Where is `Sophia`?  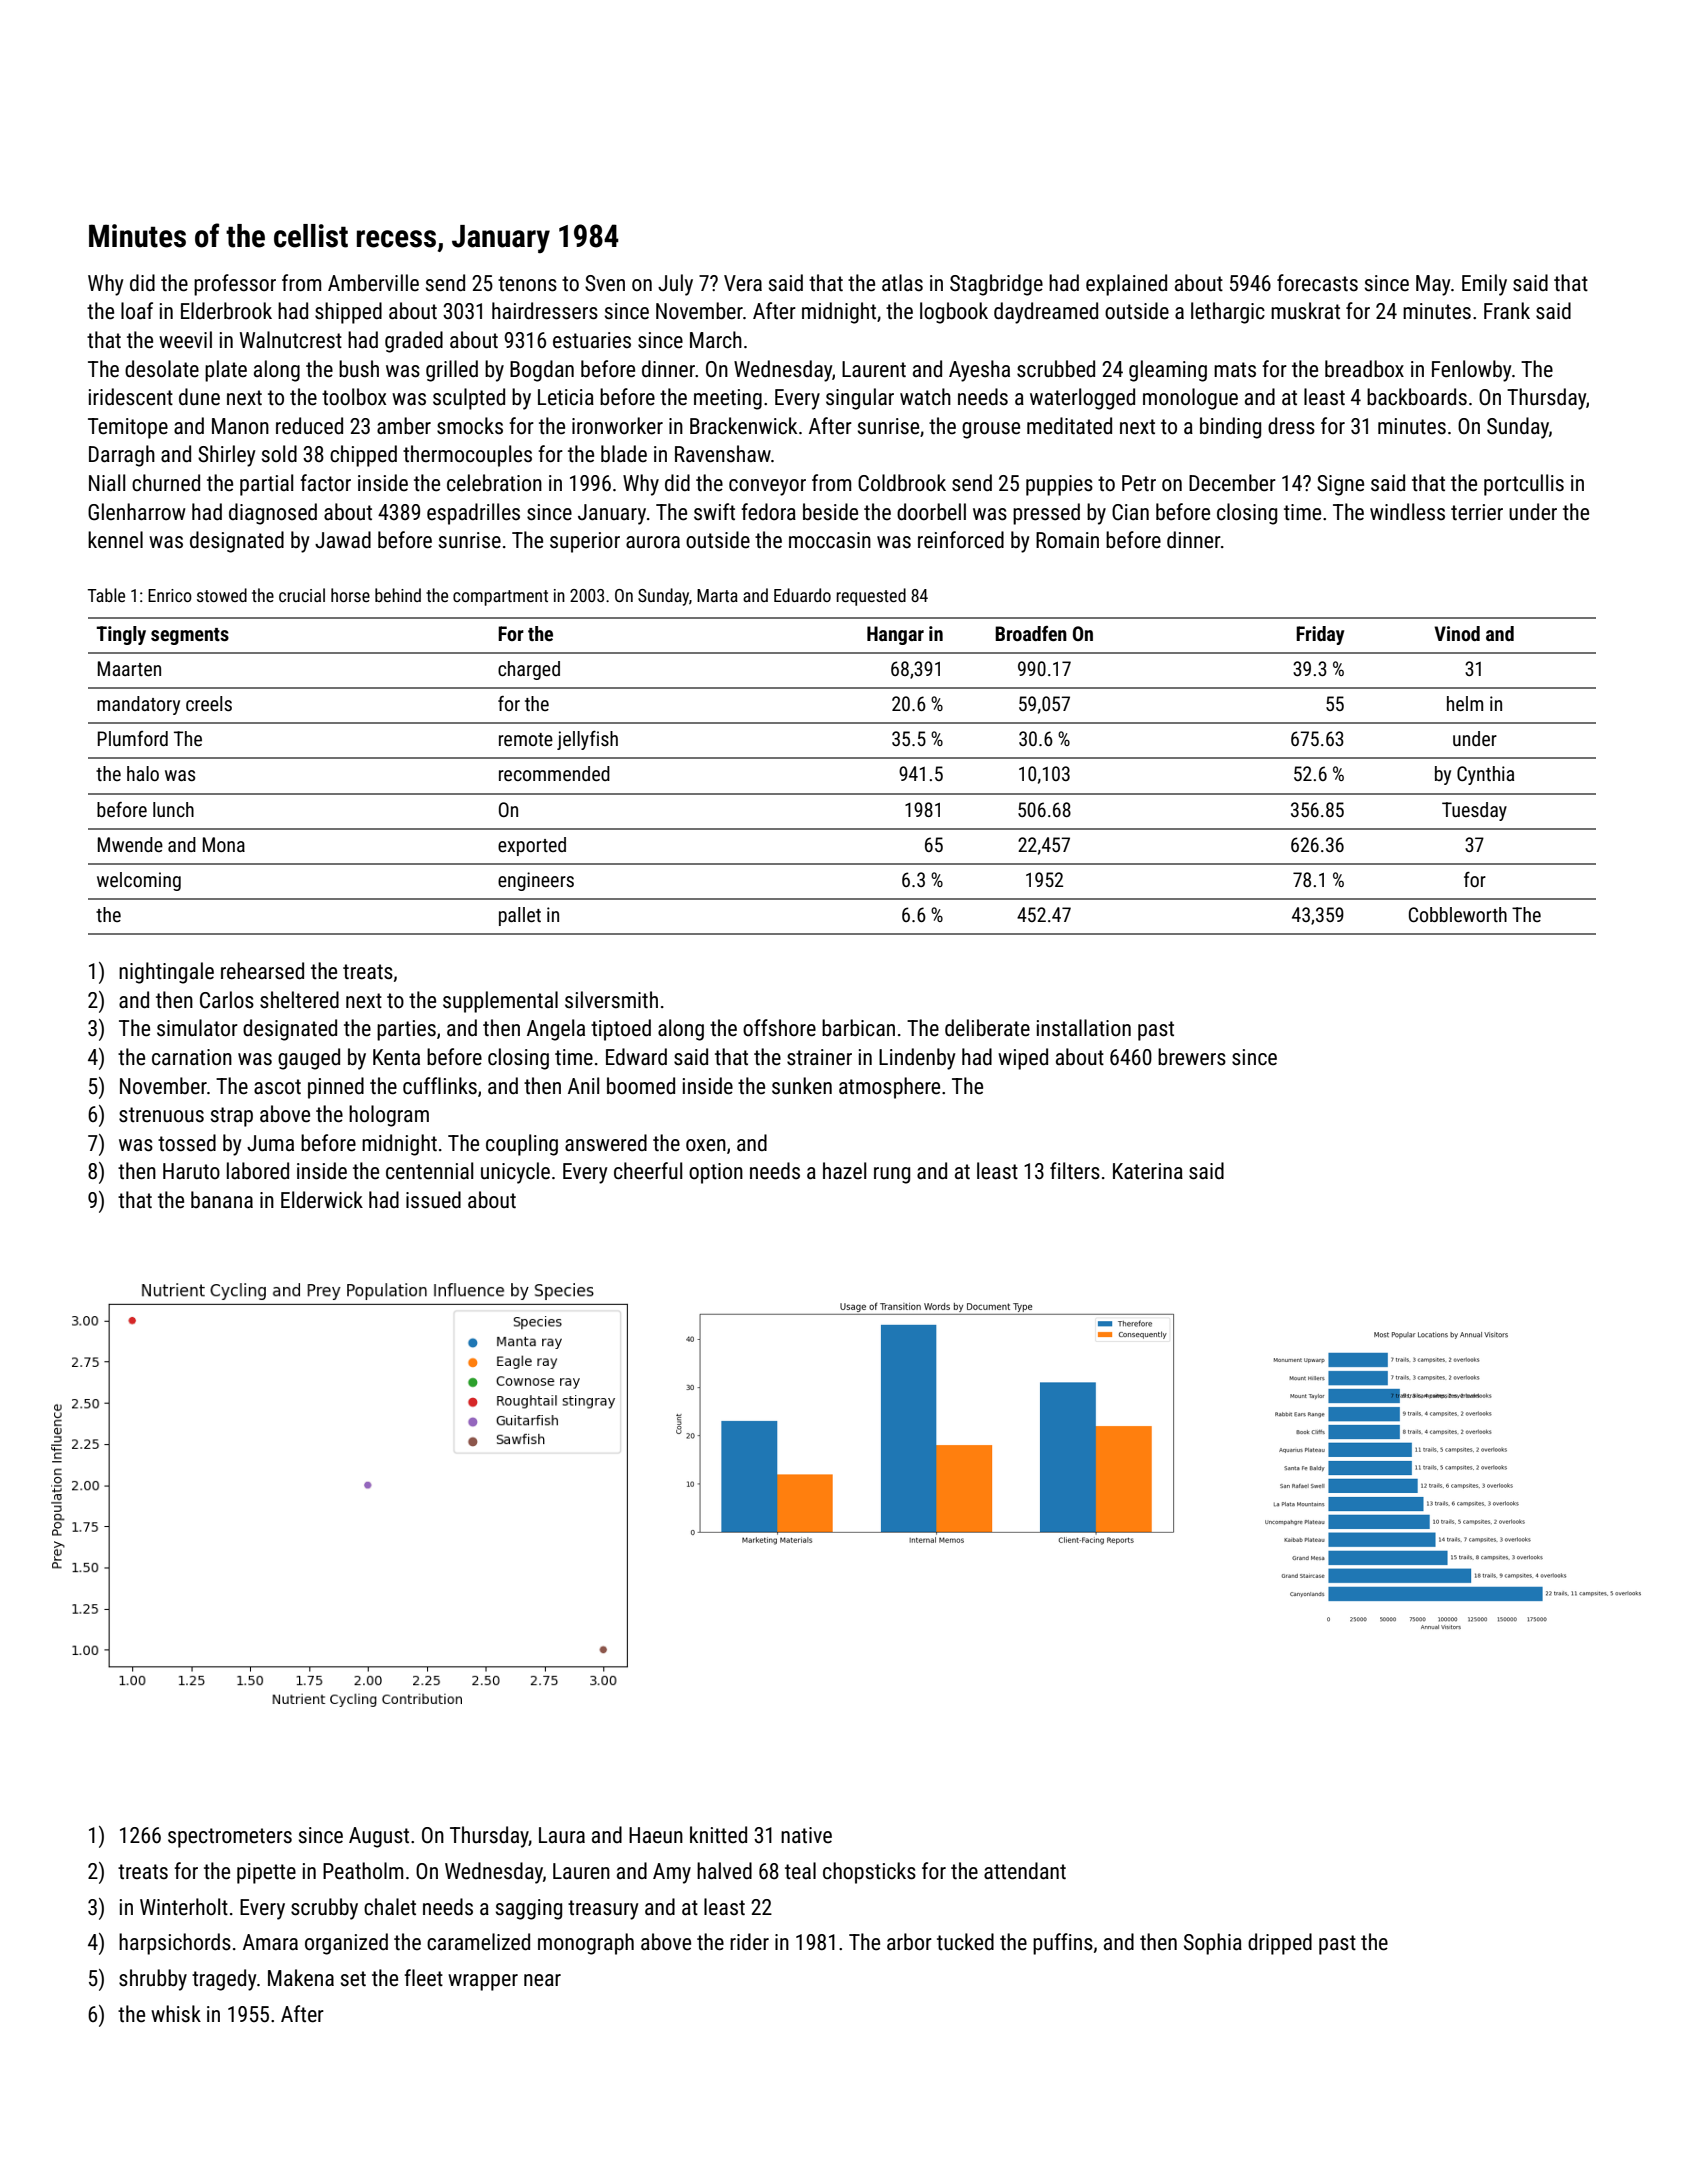 Sophia is located at coordinates (1213, 1944).
